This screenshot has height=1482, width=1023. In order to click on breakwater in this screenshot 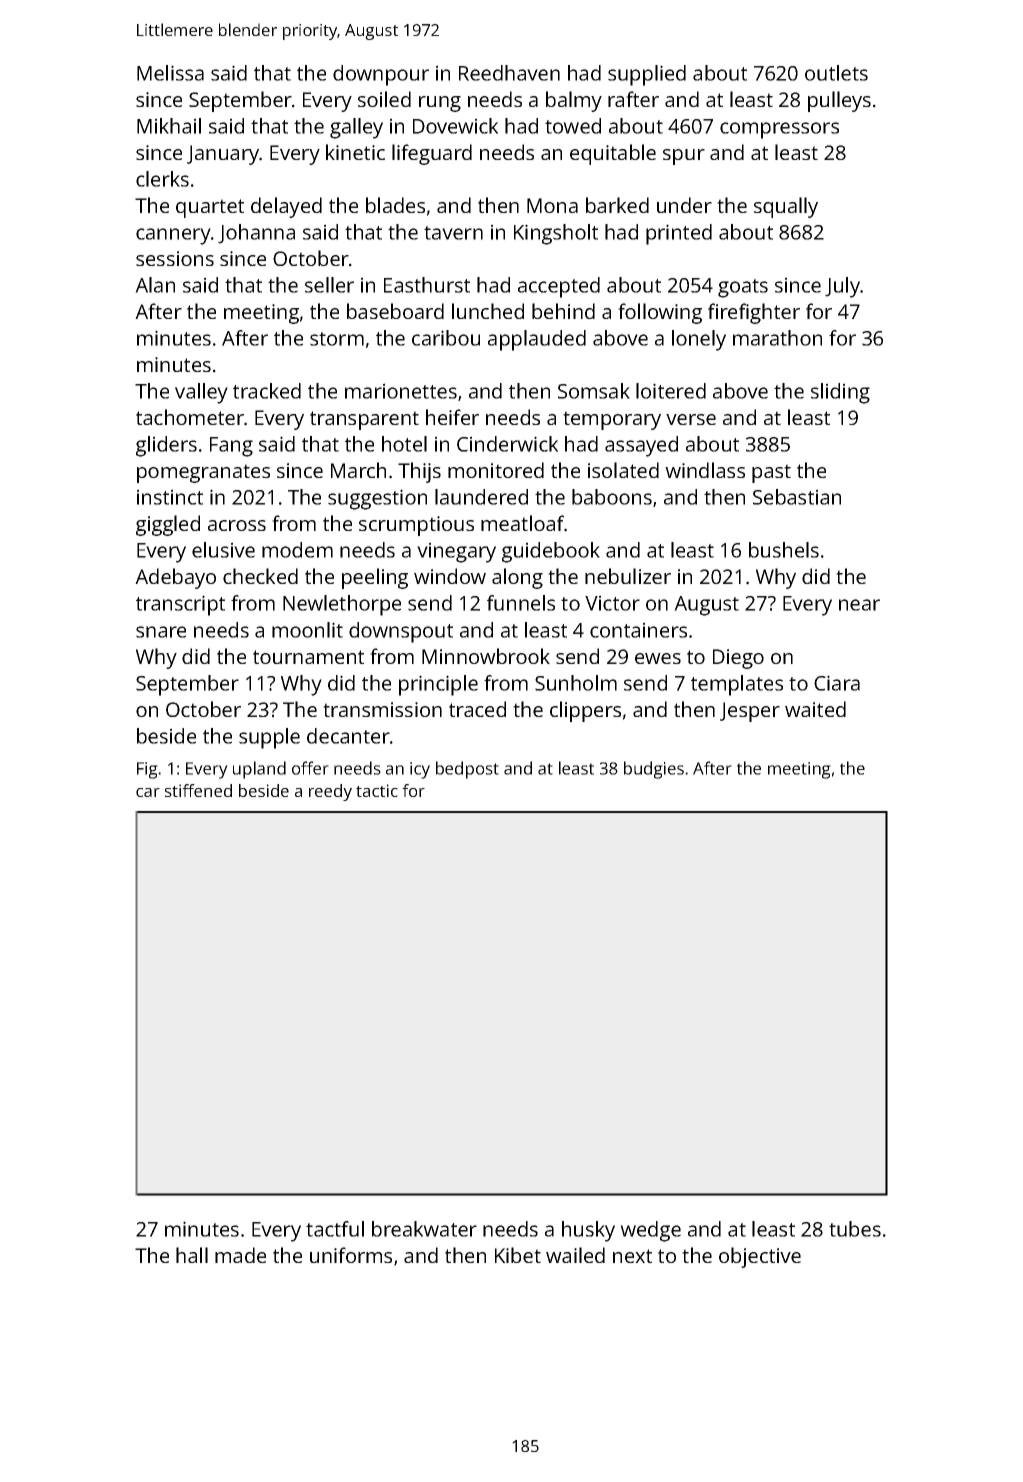, I will do `click(424, 1229)`.
